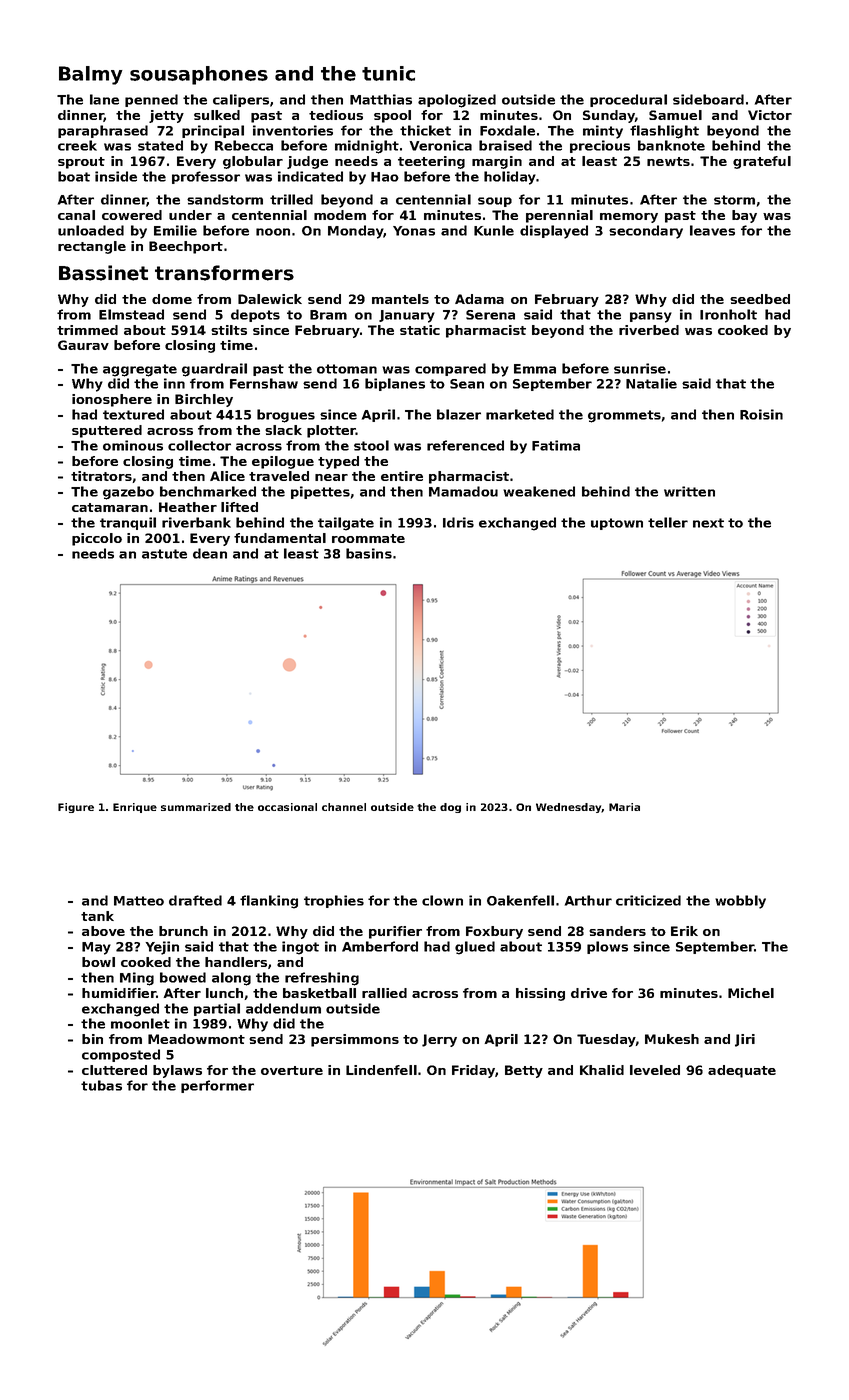  I want to click on dog, so click(450, 808).
